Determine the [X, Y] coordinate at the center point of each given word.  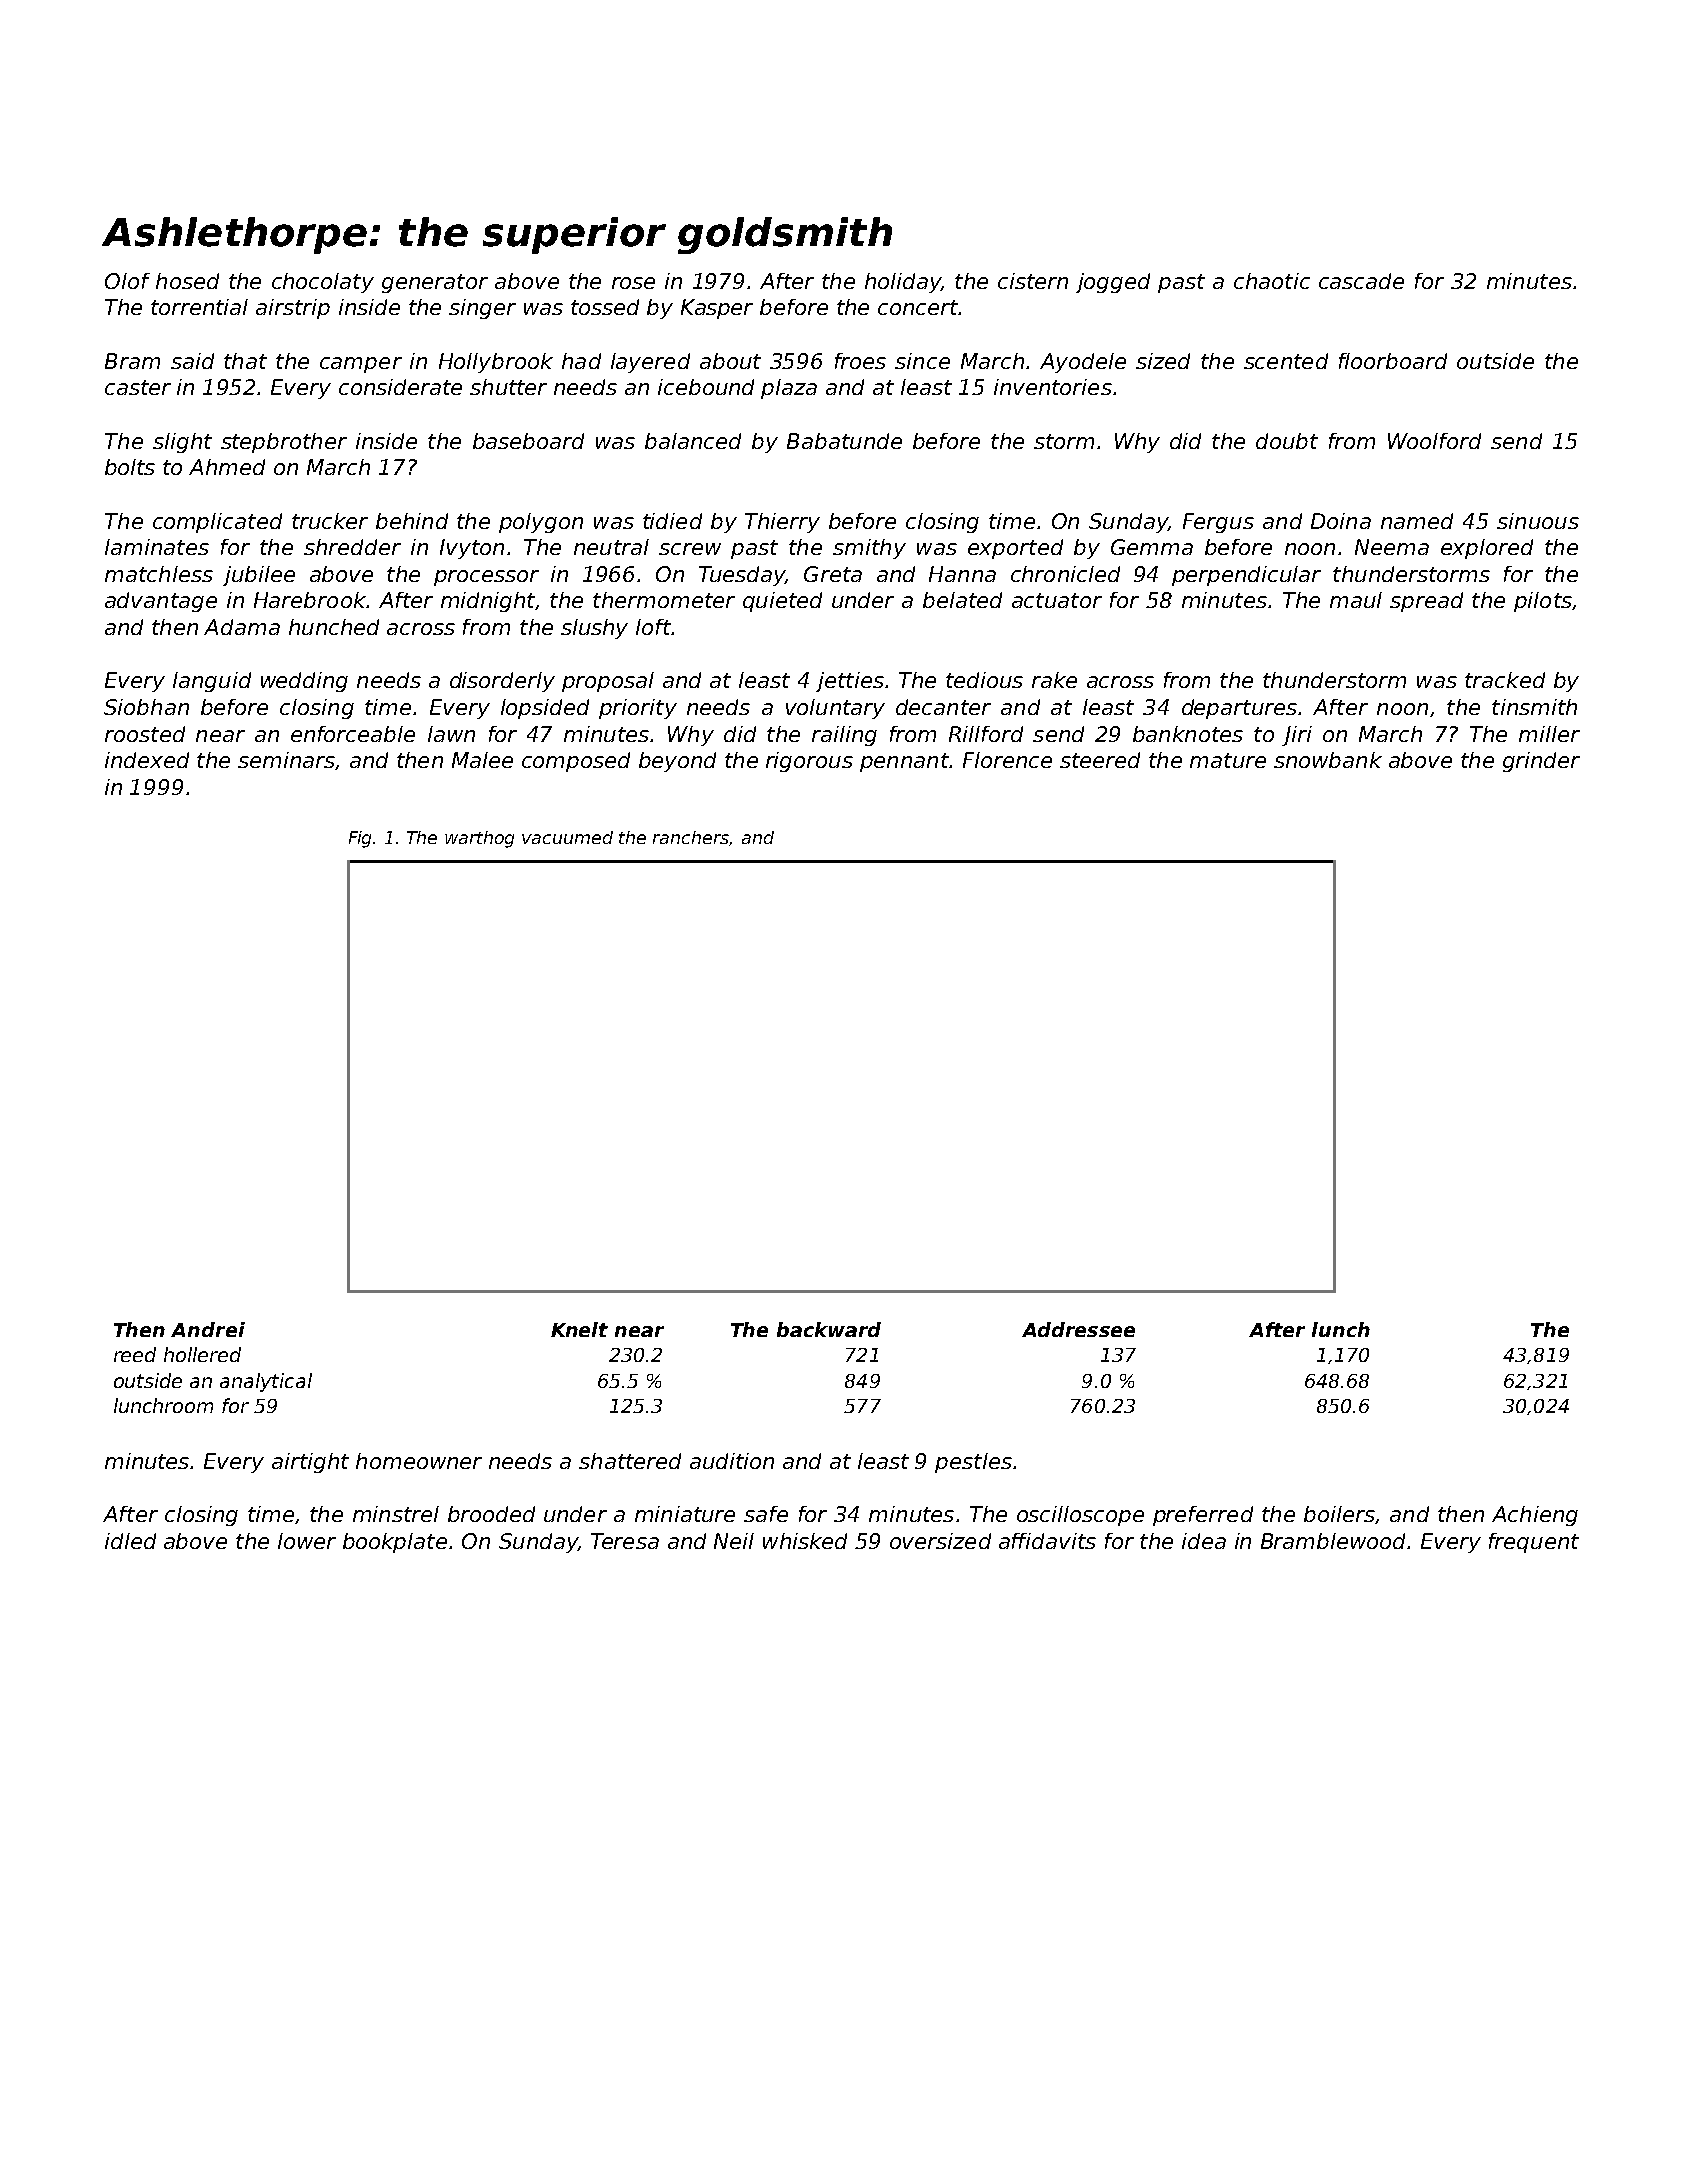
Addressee [1078, 1329]
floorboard [1393, 361]
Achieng [1535, 1516]
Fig [361, 839]
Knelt [579, 1329]
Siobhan [146, 707]
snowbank [1328, 760]
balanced [693, 441]
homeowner [419, 1461]
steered [1100, 760]
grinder [1541, 762]
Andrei [208, 1329]
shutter [508, 387]
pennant [904, 762]
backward [829, 1329]
